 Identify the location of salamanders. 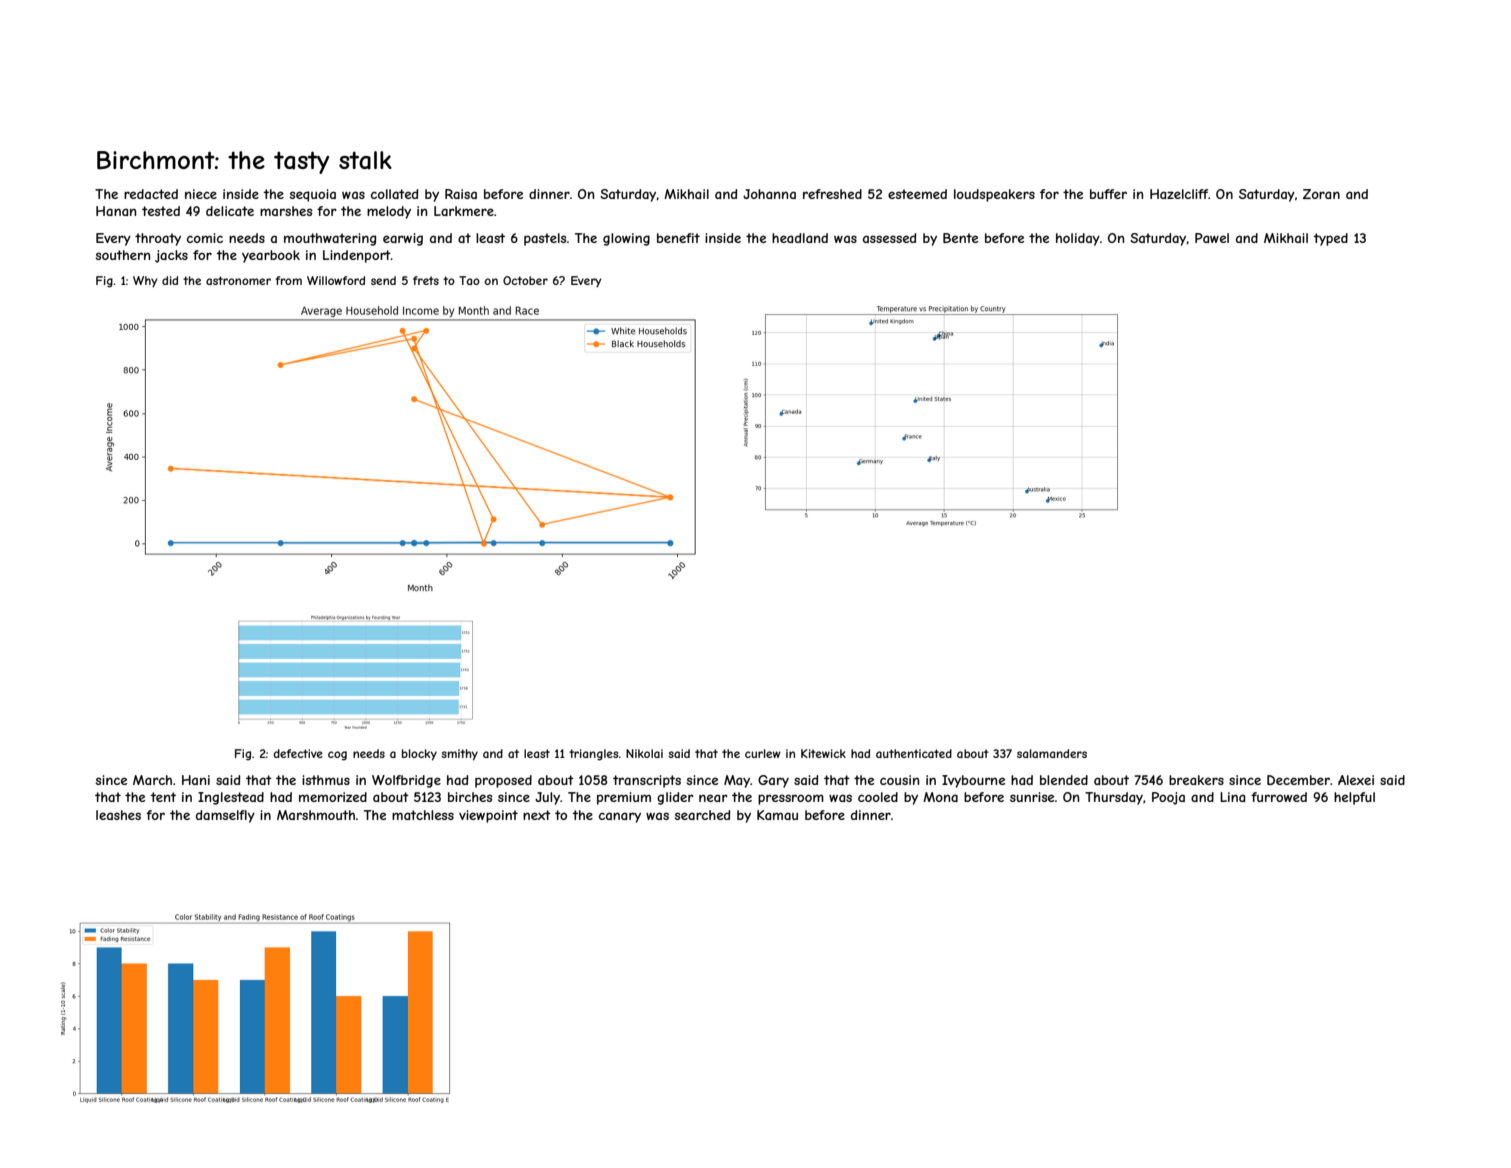
(1052, 753).
